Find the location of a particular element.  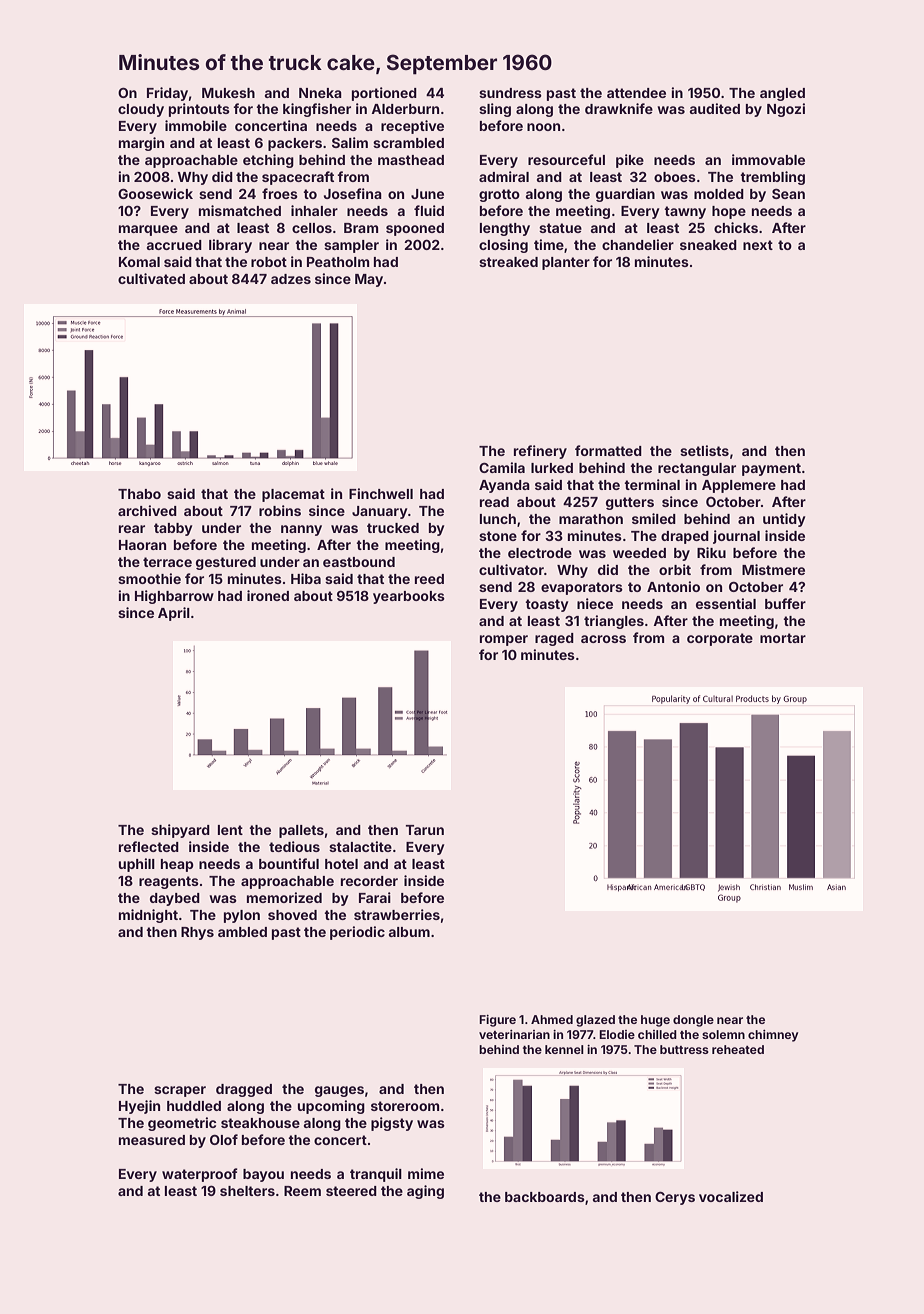

payment is located at coordinates (771, 469).
